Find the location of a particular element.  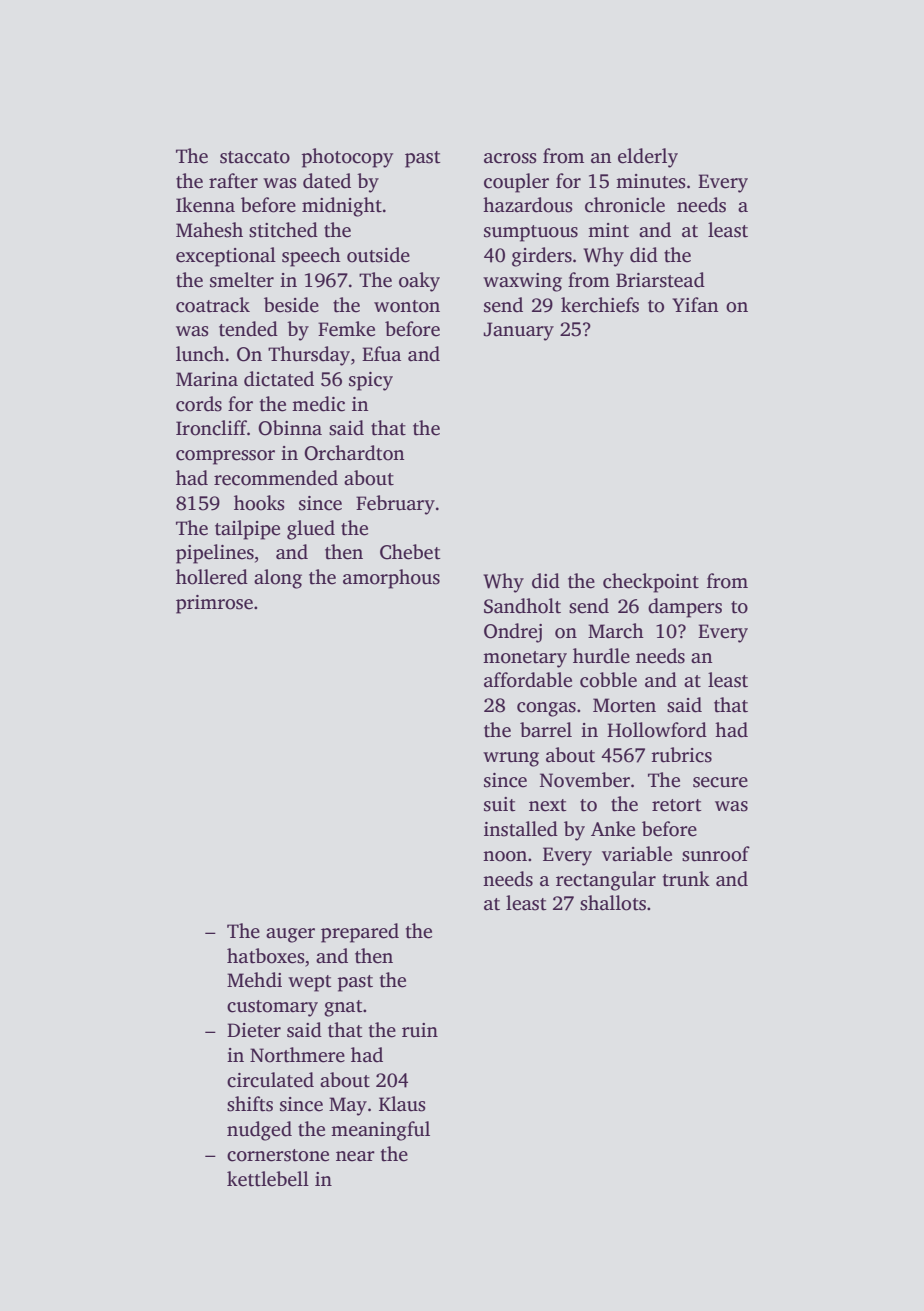

primrose is located at coordinates (214, 604).
